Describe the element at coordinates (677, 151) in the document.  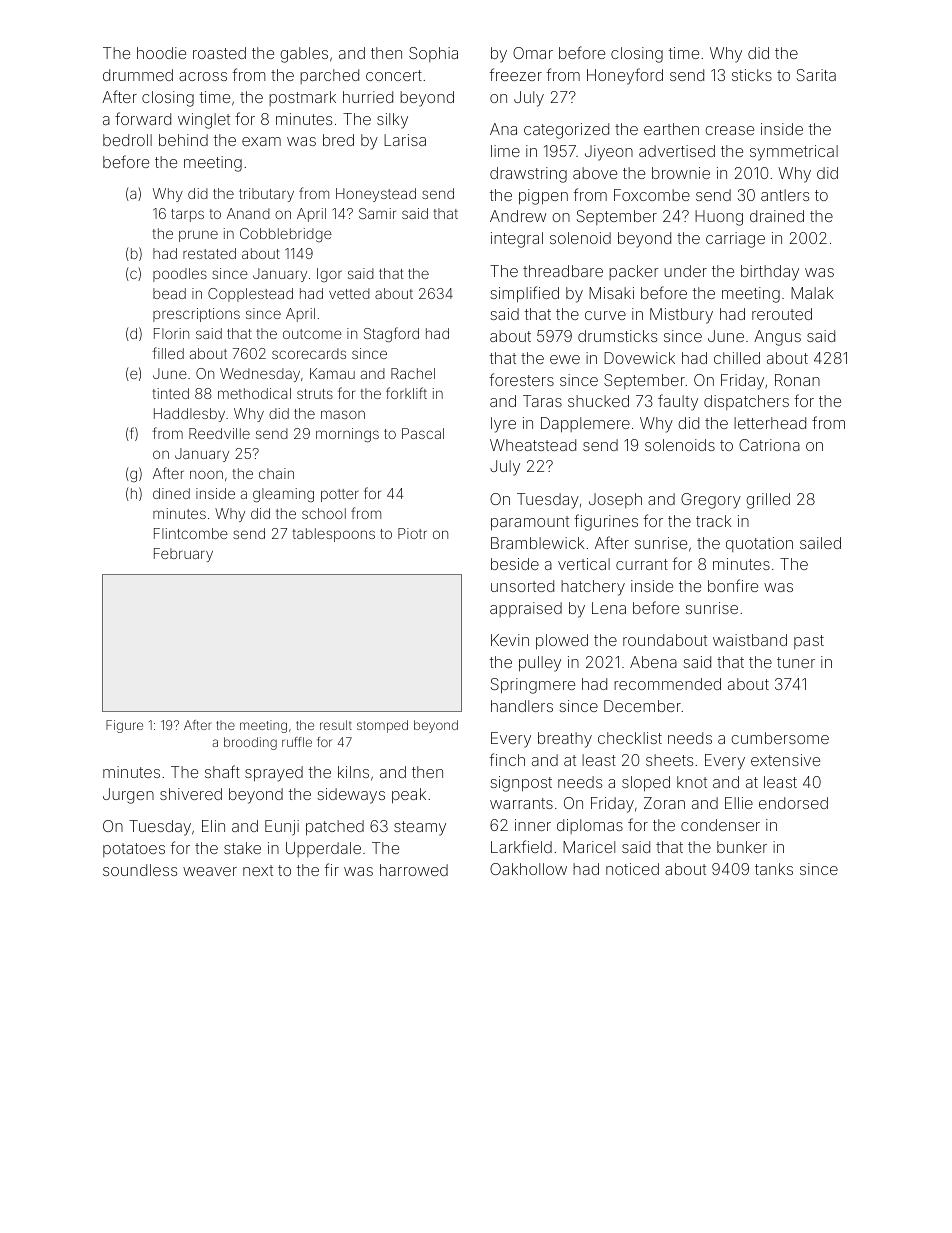
I see `advertised` at that location.
